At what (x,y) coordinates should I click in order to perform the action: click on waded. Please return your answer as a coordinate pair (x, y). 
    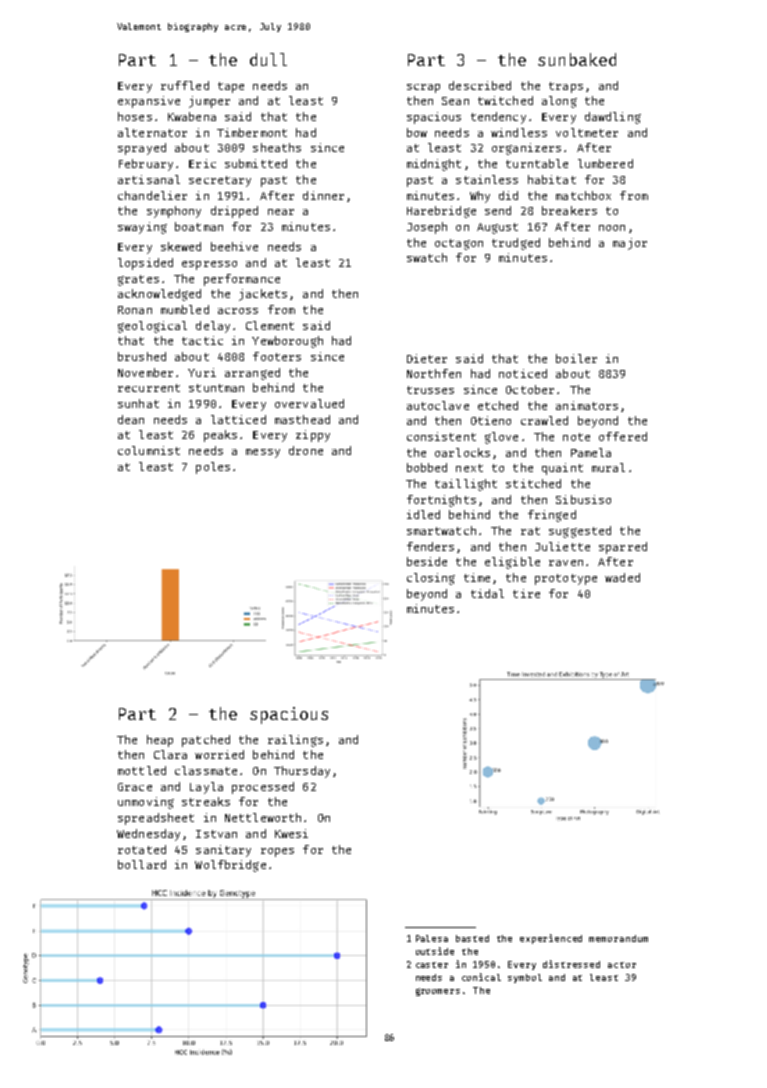
    Looking at the image, I should click on (622, 577).
